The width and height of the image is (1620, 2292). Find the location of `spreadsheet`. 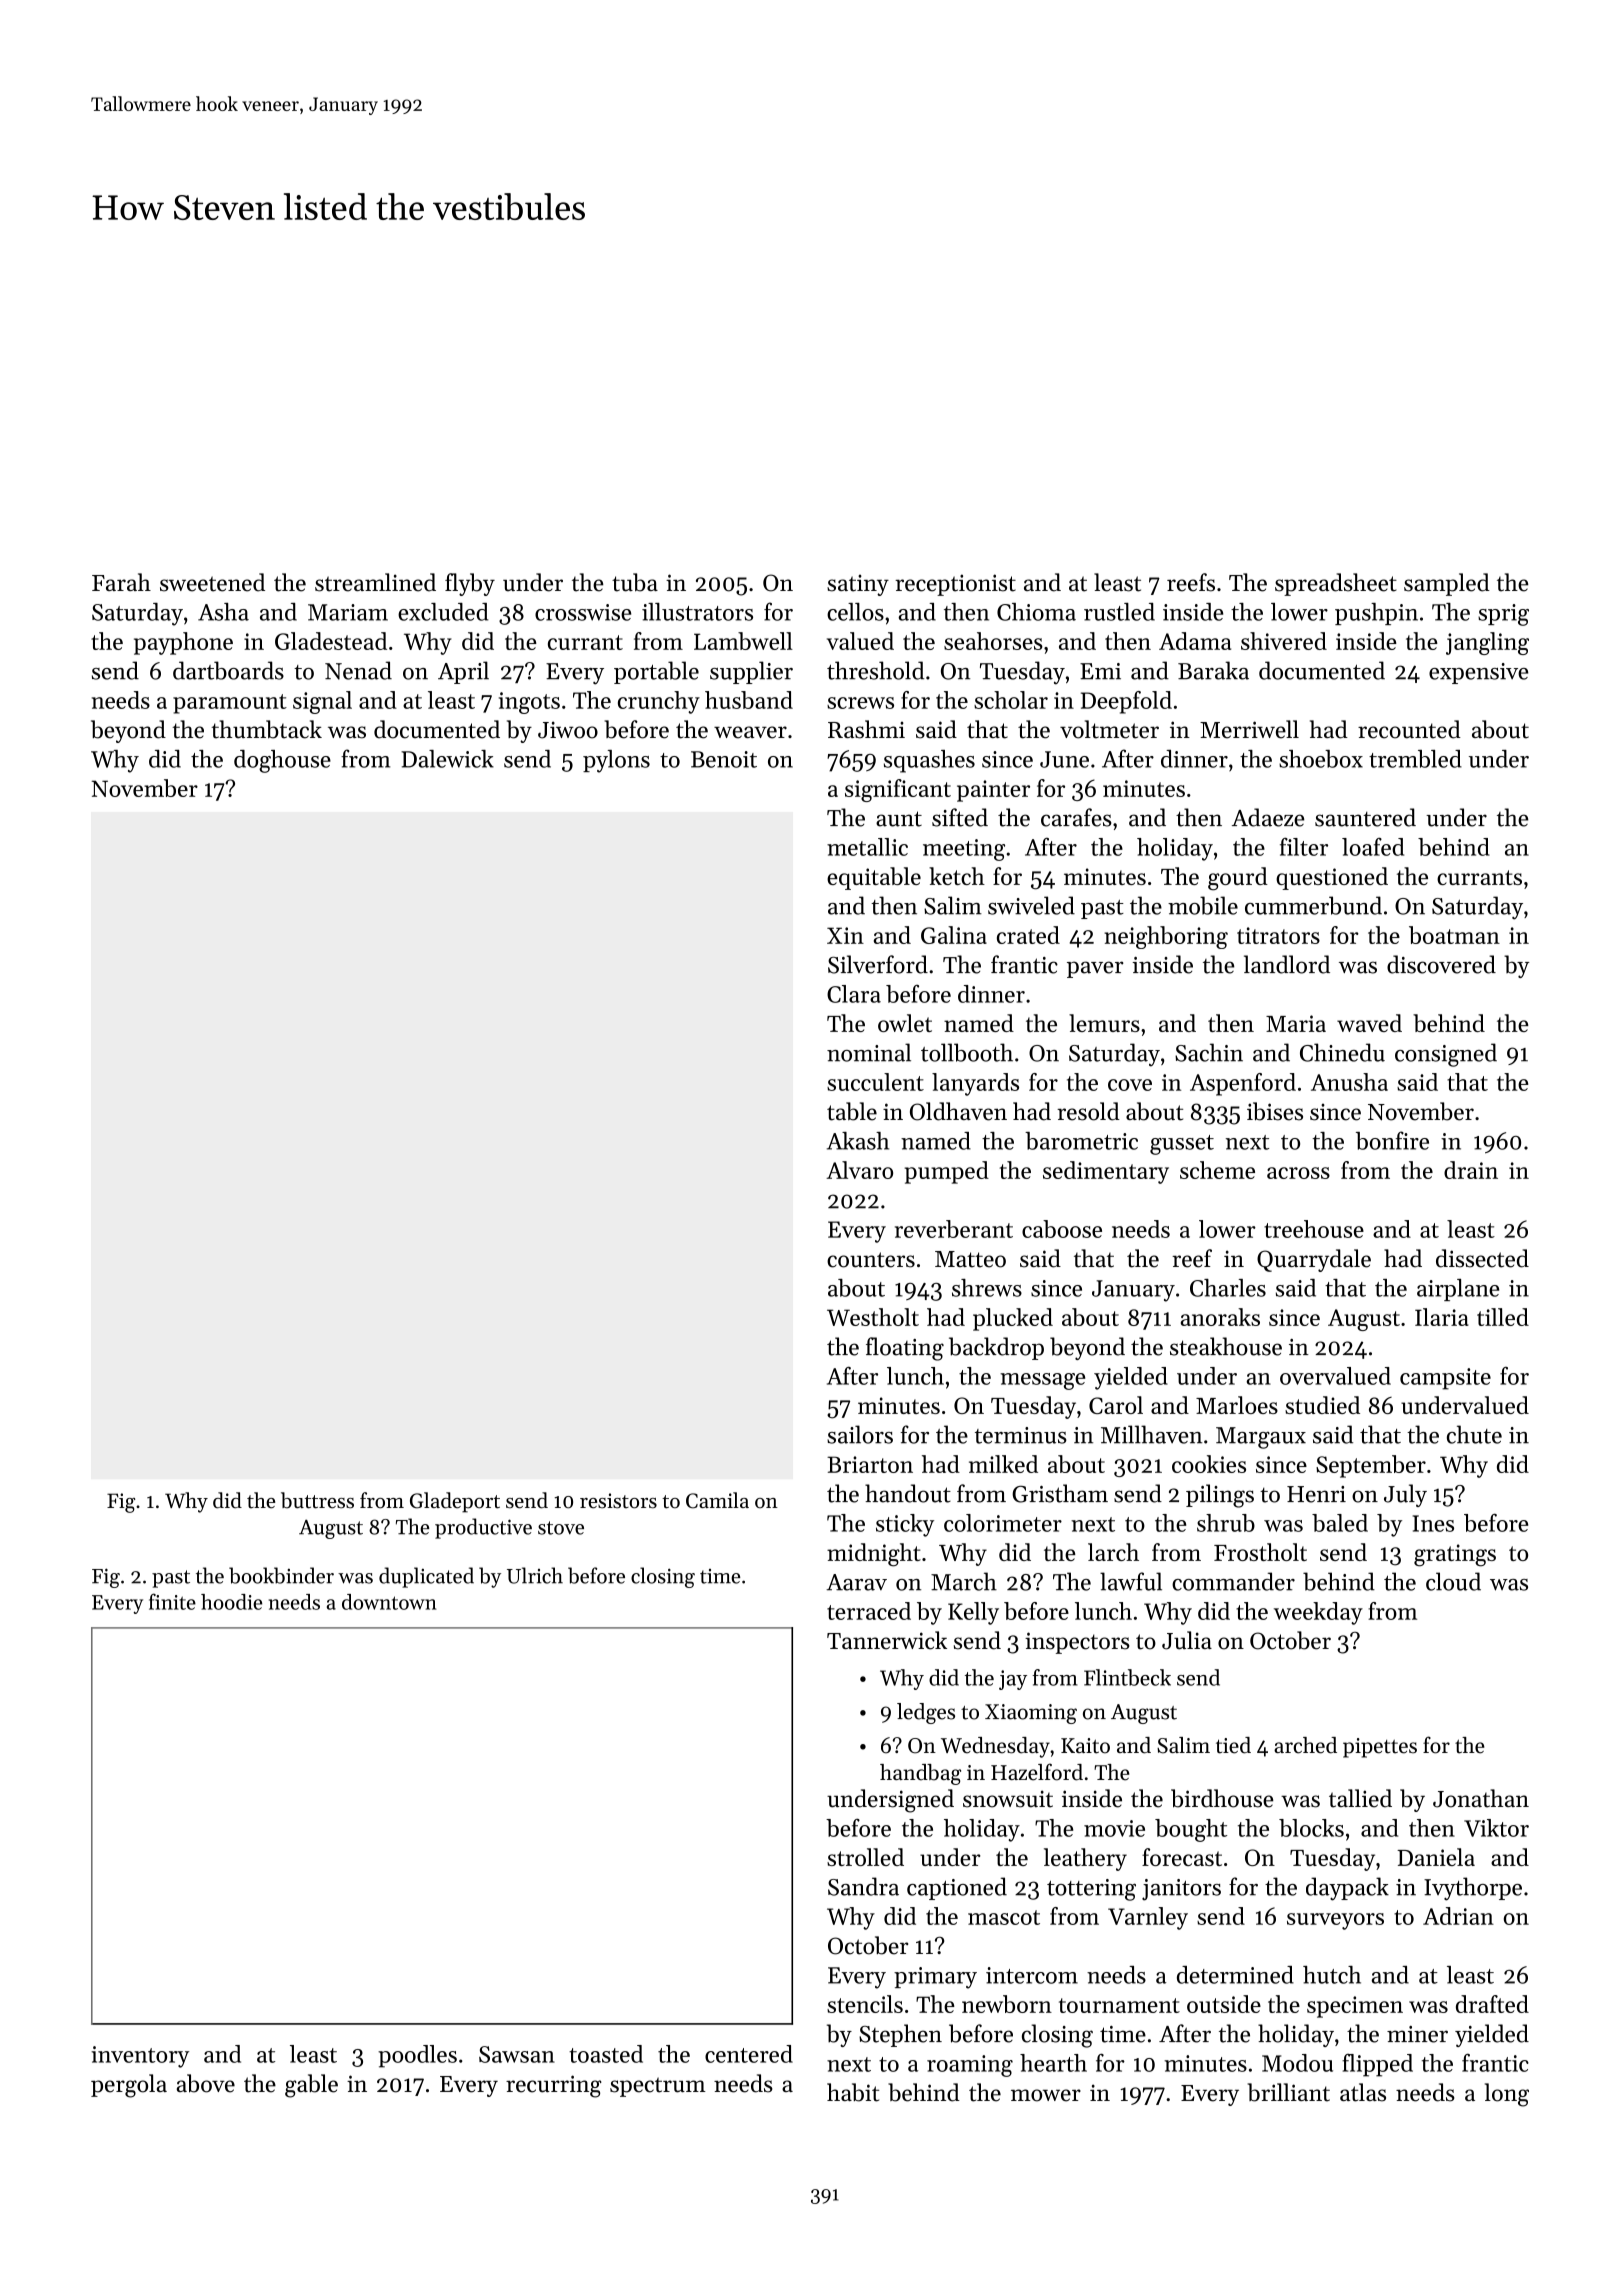

spreadsheet is located at coordinates (1336, 584).
